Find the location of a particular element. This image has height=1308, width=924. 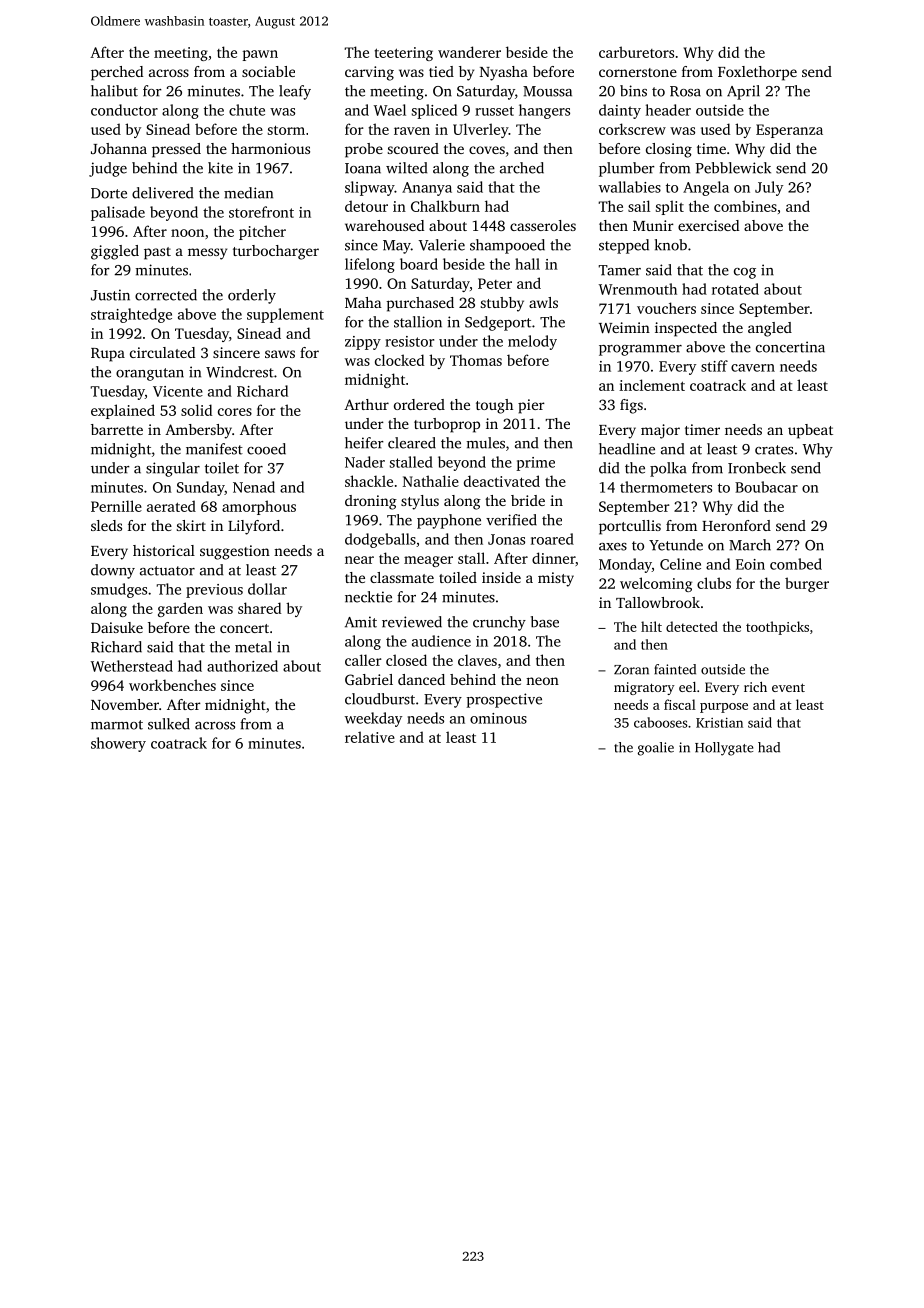

Foxlethorpe is located at coordinates (757, 73).
